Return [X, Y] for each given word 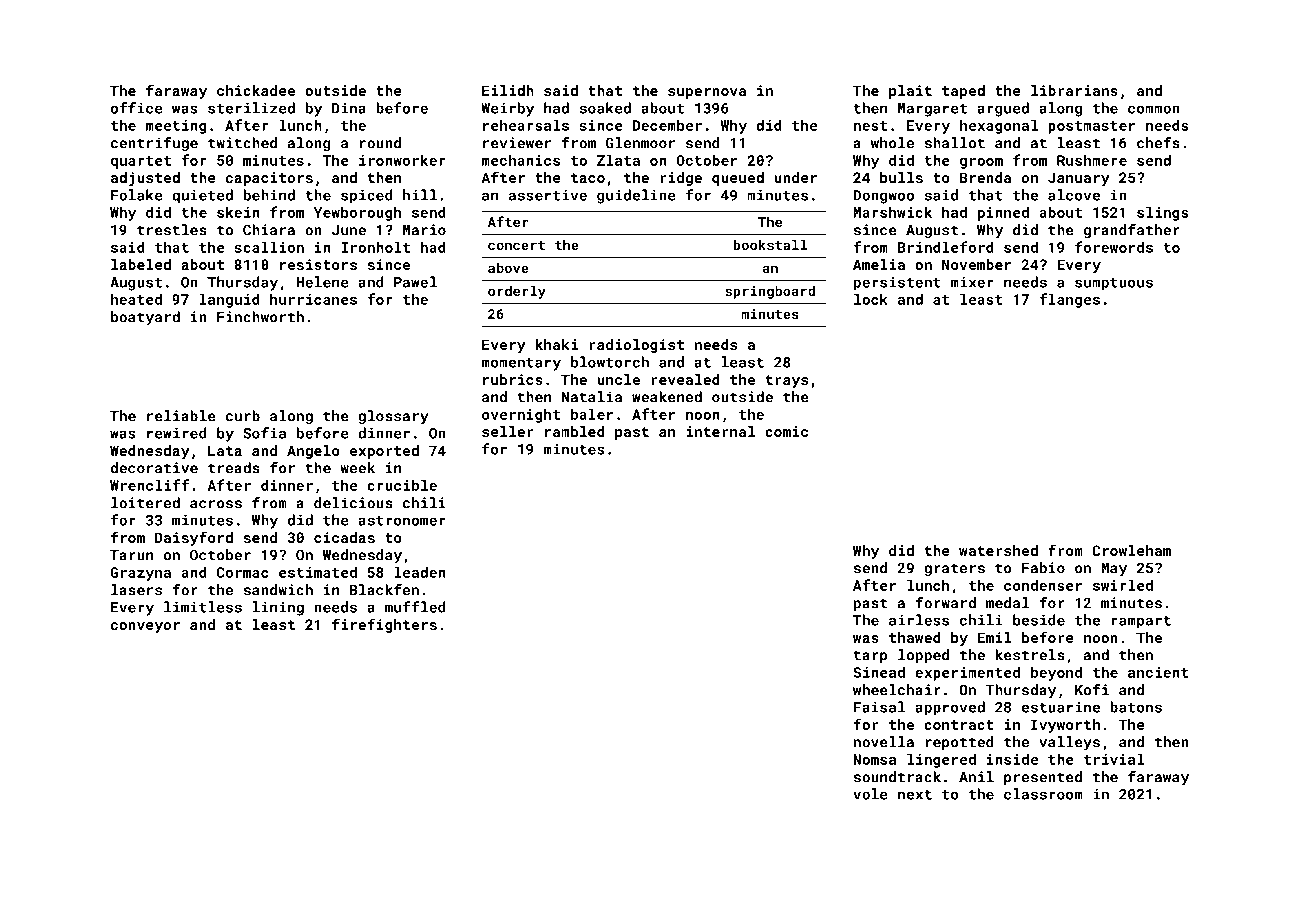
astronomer [402, 521]
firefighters [384, 625]
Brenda [985, 177]
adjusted [145, 179]
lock [871, 299]
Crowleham [1131, 550]
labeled [141, 264]
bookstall [770, 244]
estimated [318, 572]
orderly [517, 292]
